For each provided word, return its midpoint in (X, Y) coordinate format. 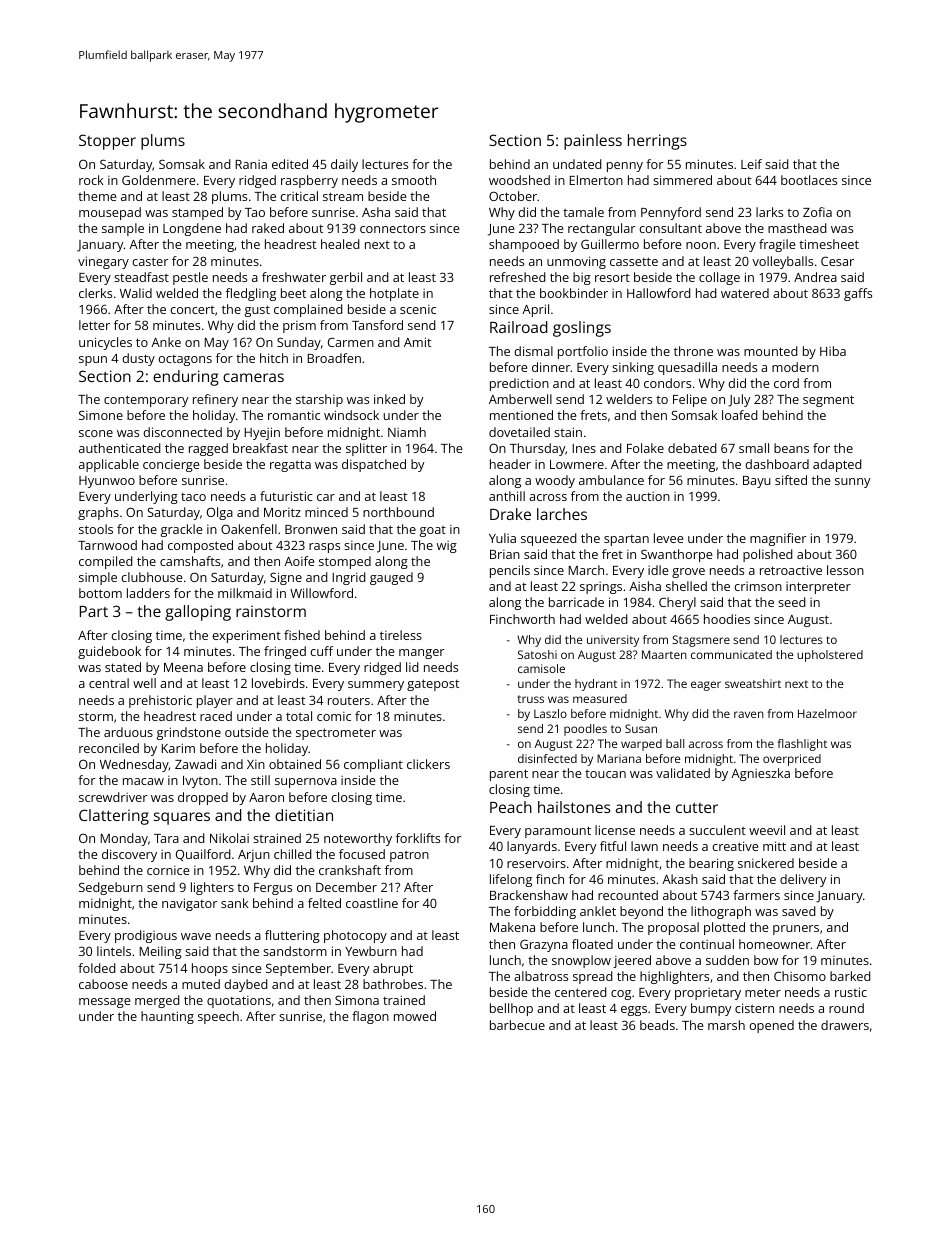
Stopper (107, 142)
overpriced (792, 760)
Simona (357, 1000)
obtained (295, 764)
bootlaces (809, 180)
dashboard (777, 464)
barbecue (517, 1025)
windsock (351, 415)
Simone (101, 415)
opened (771, 1026)
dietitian (304, 815)
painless (593, 142)
